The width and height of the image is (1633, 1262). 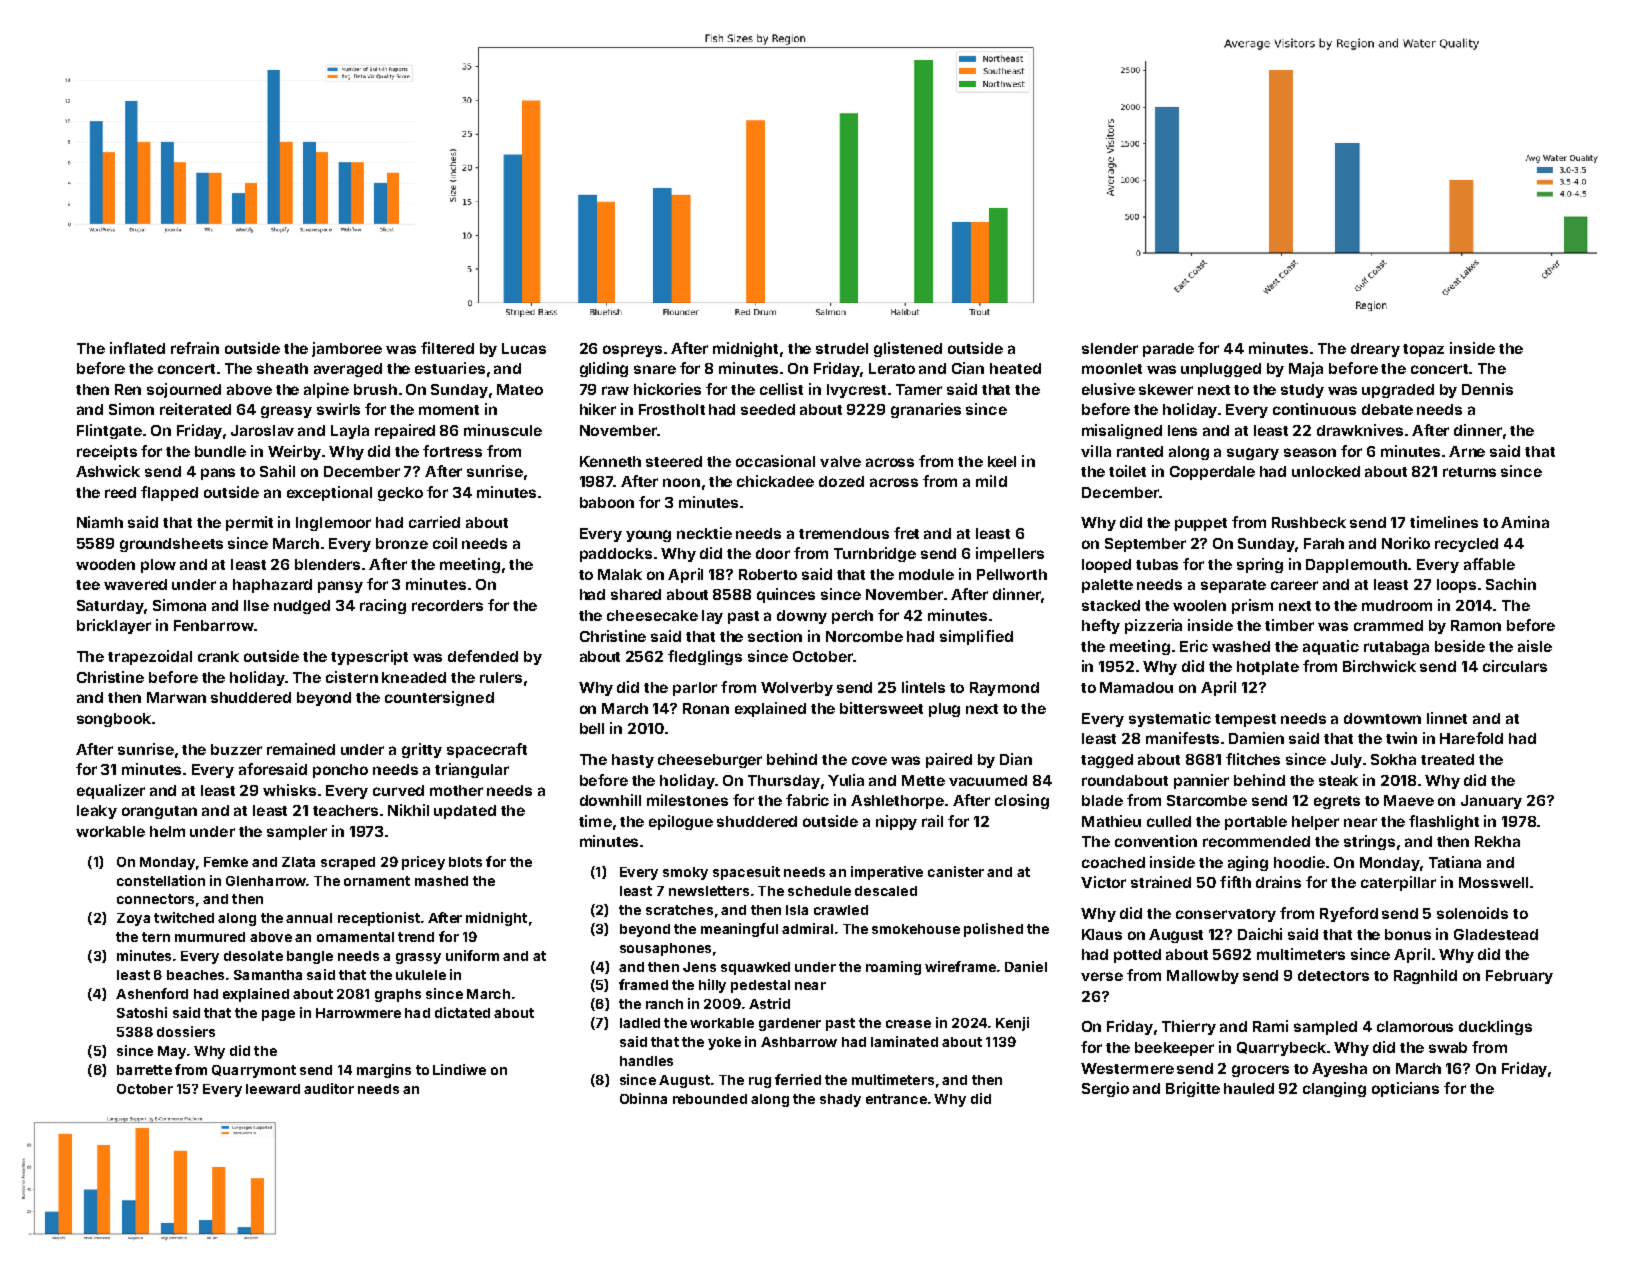 I want to click on occasional, so click(x=775, y=461).
